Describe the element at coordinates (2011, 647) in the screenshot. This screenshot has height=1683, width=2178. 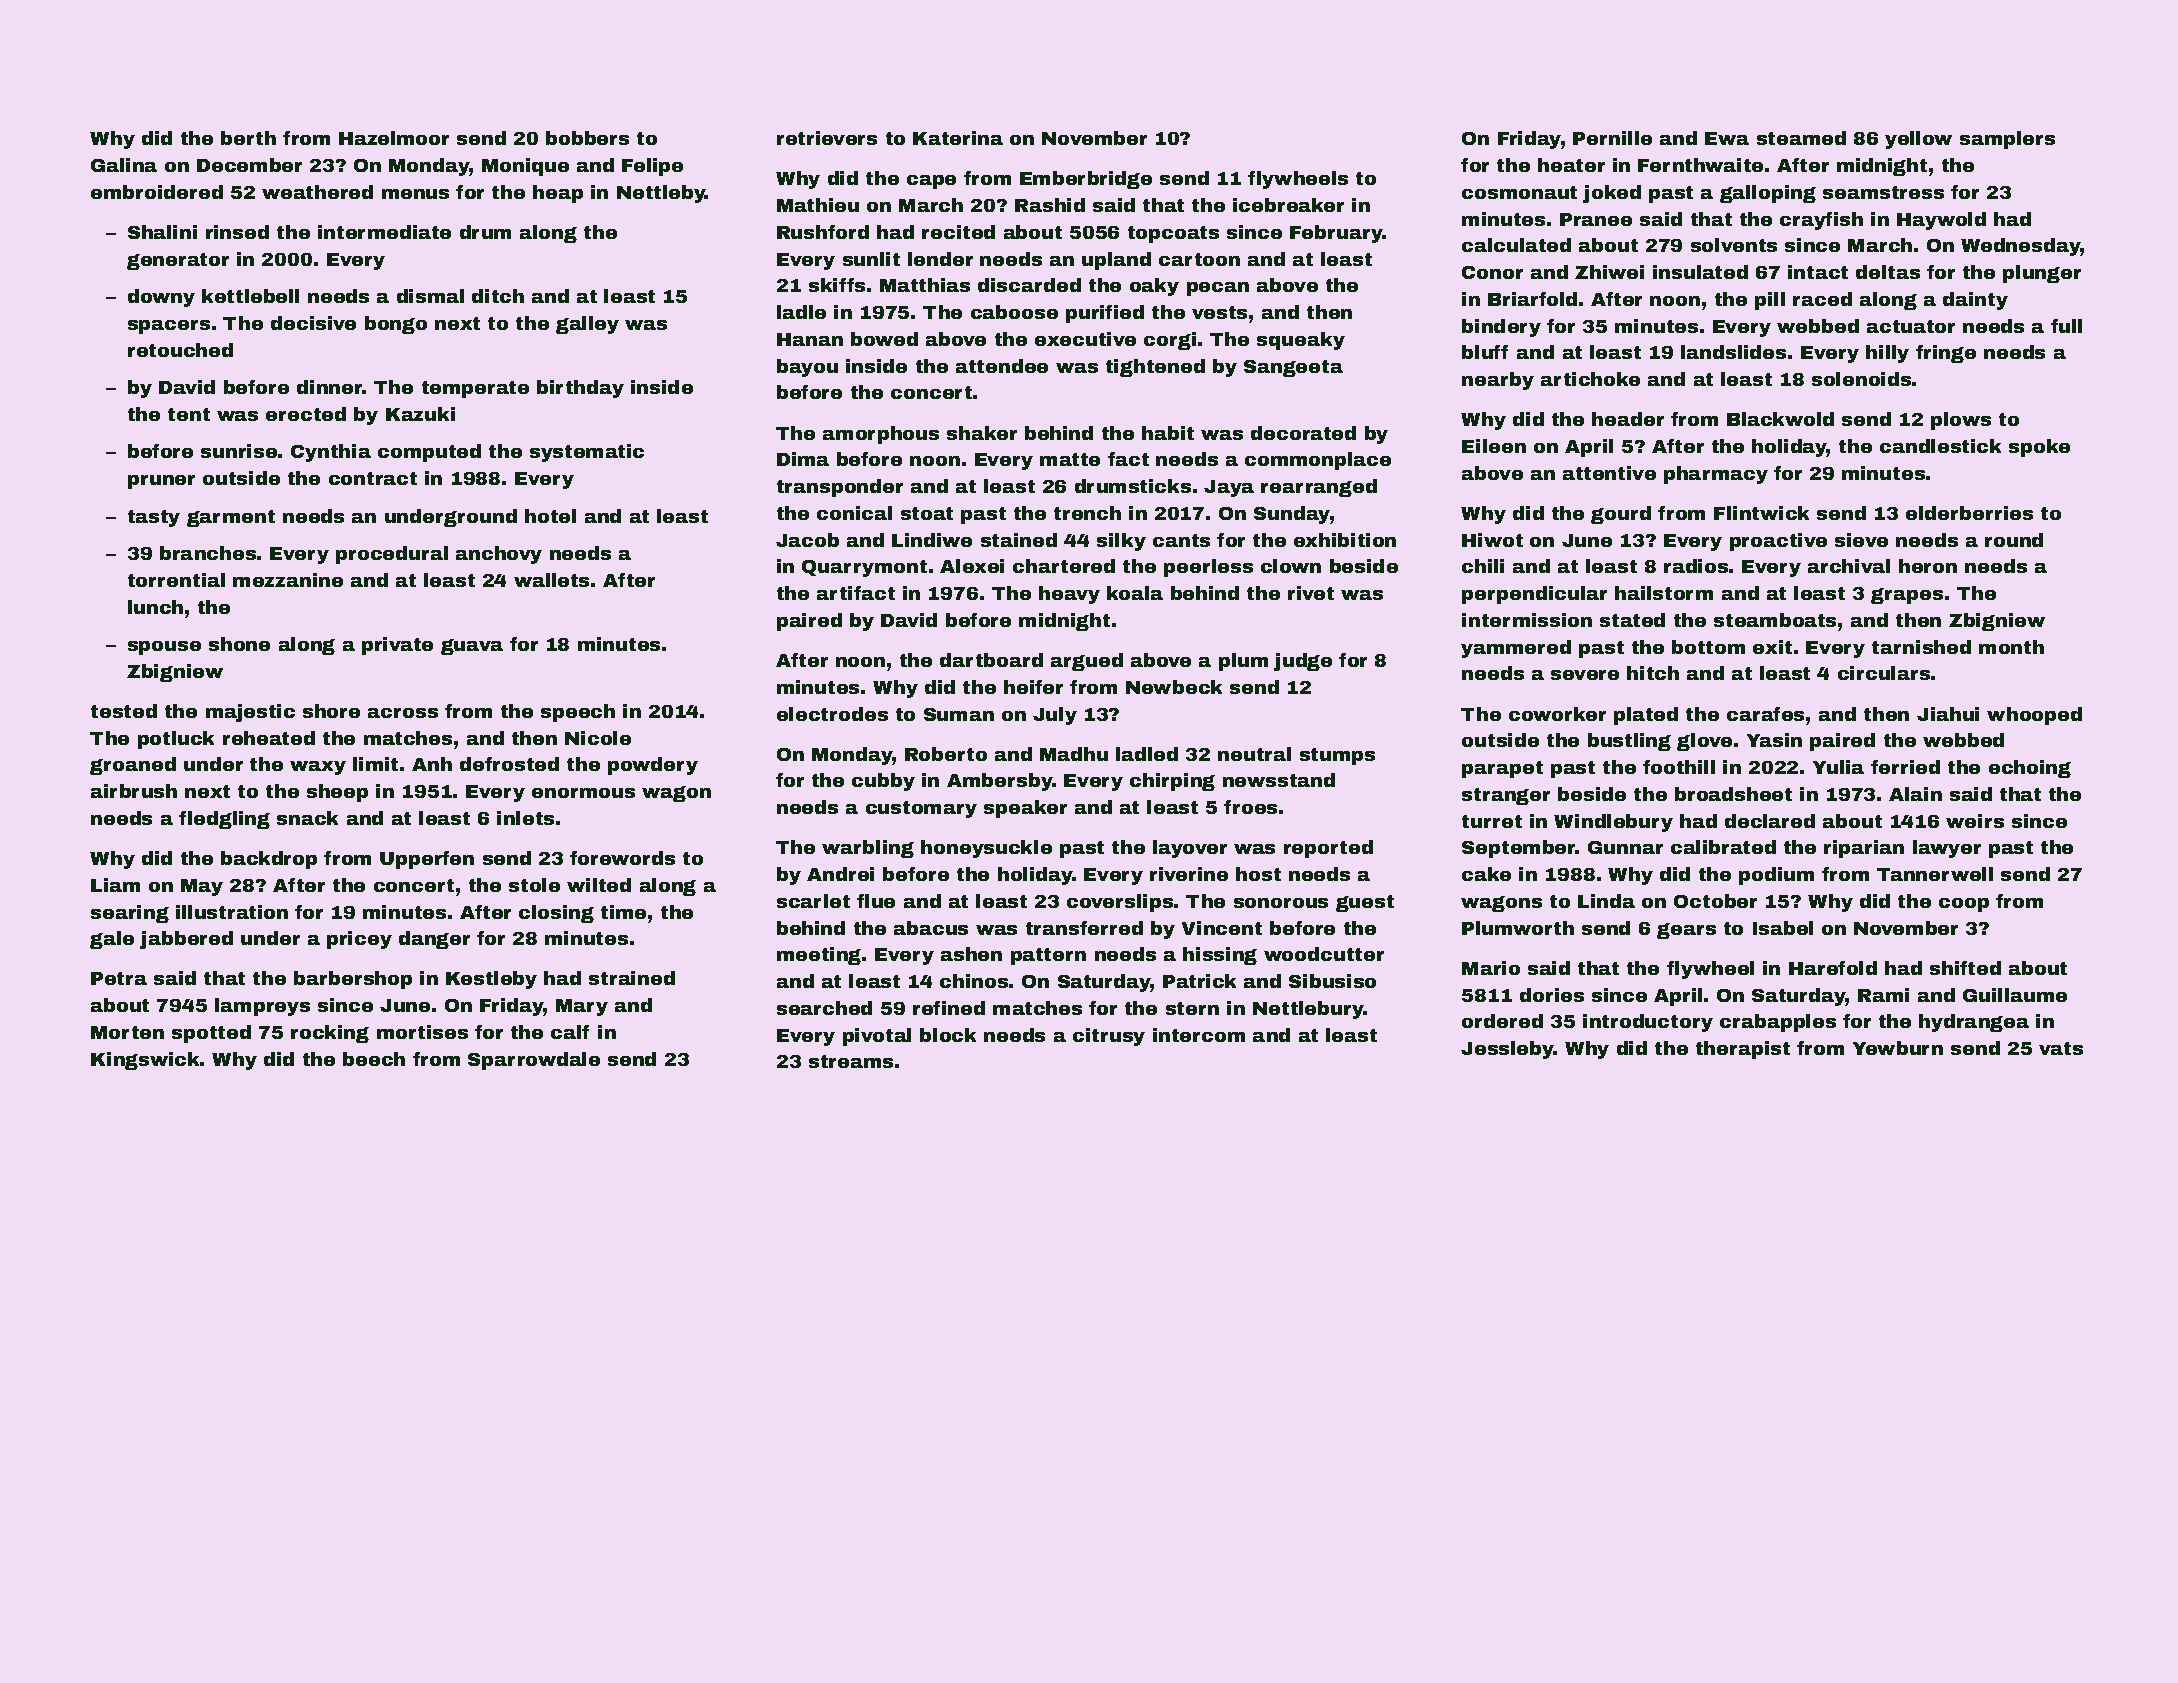
I see `month` at that location.
